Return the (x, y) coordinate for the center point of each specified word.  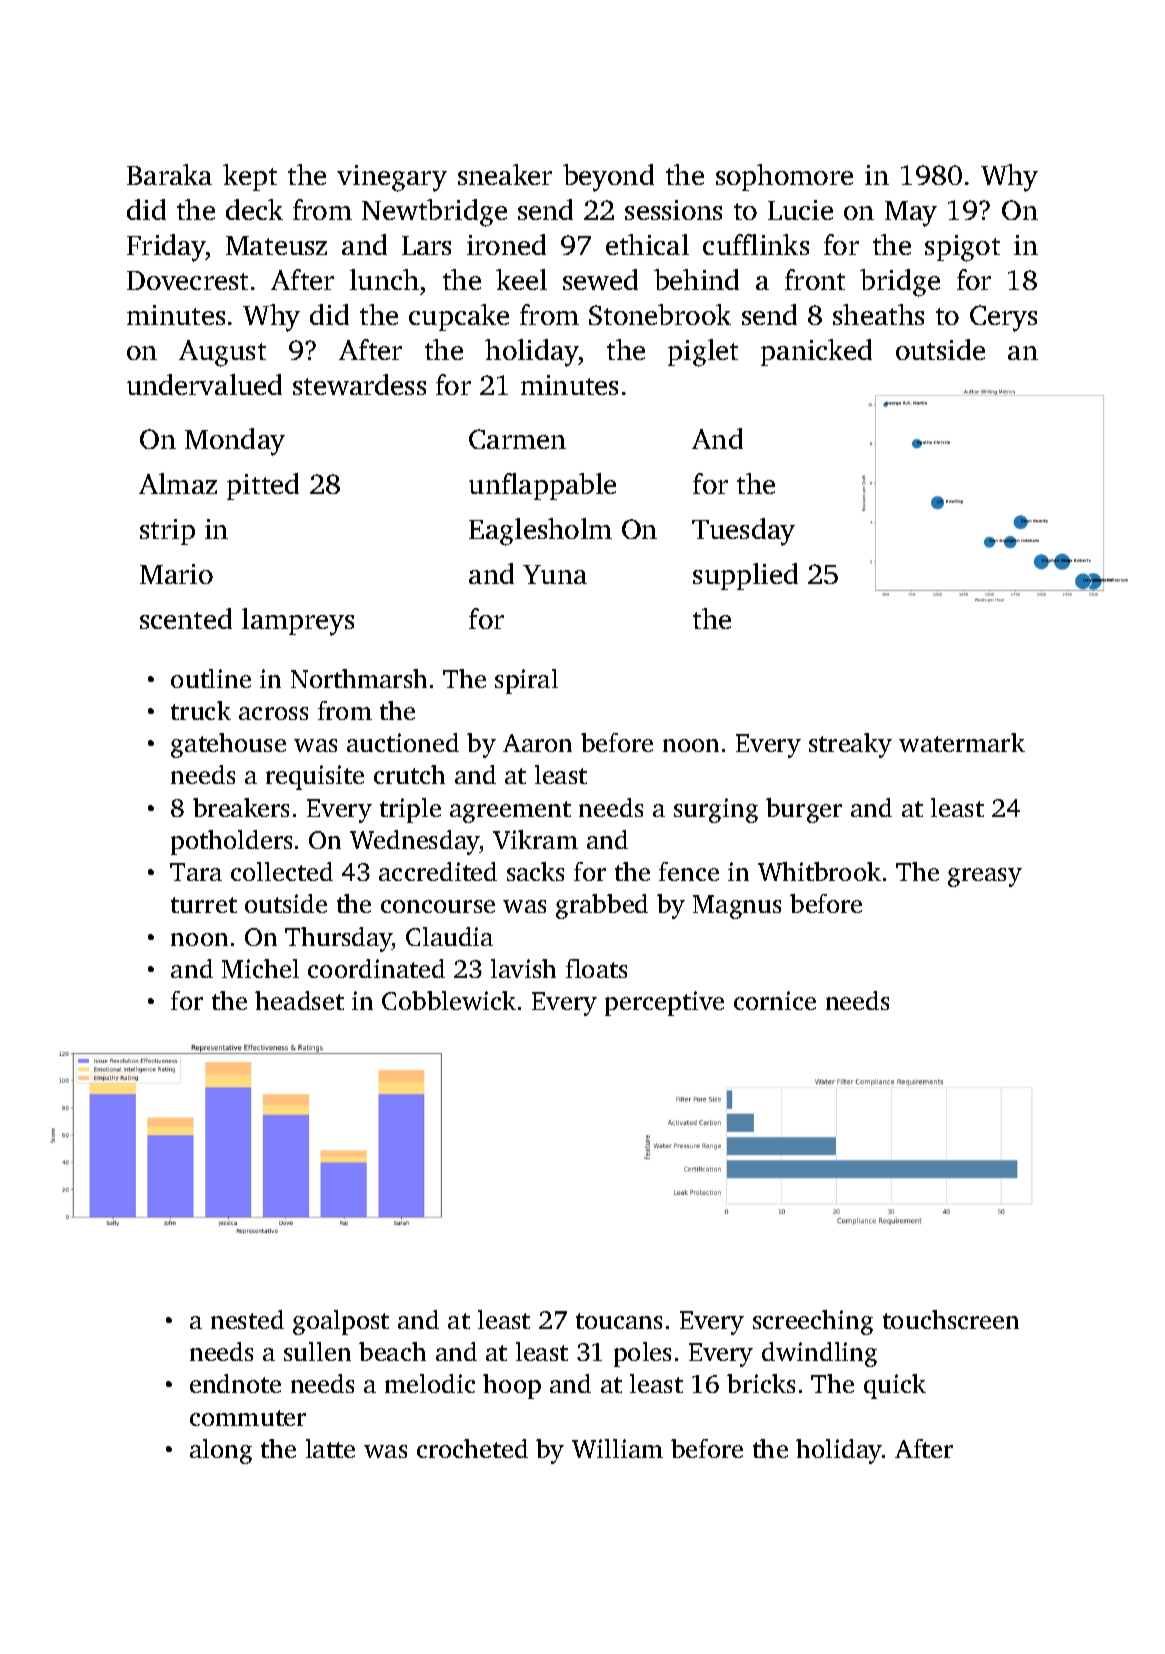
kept (250, 177)
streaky (850, 745)
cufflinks (756, 244)
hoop (512, 1386)
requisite (315, 777)
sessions (673, 210)
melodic (430, 1383)
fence (689, 871)
